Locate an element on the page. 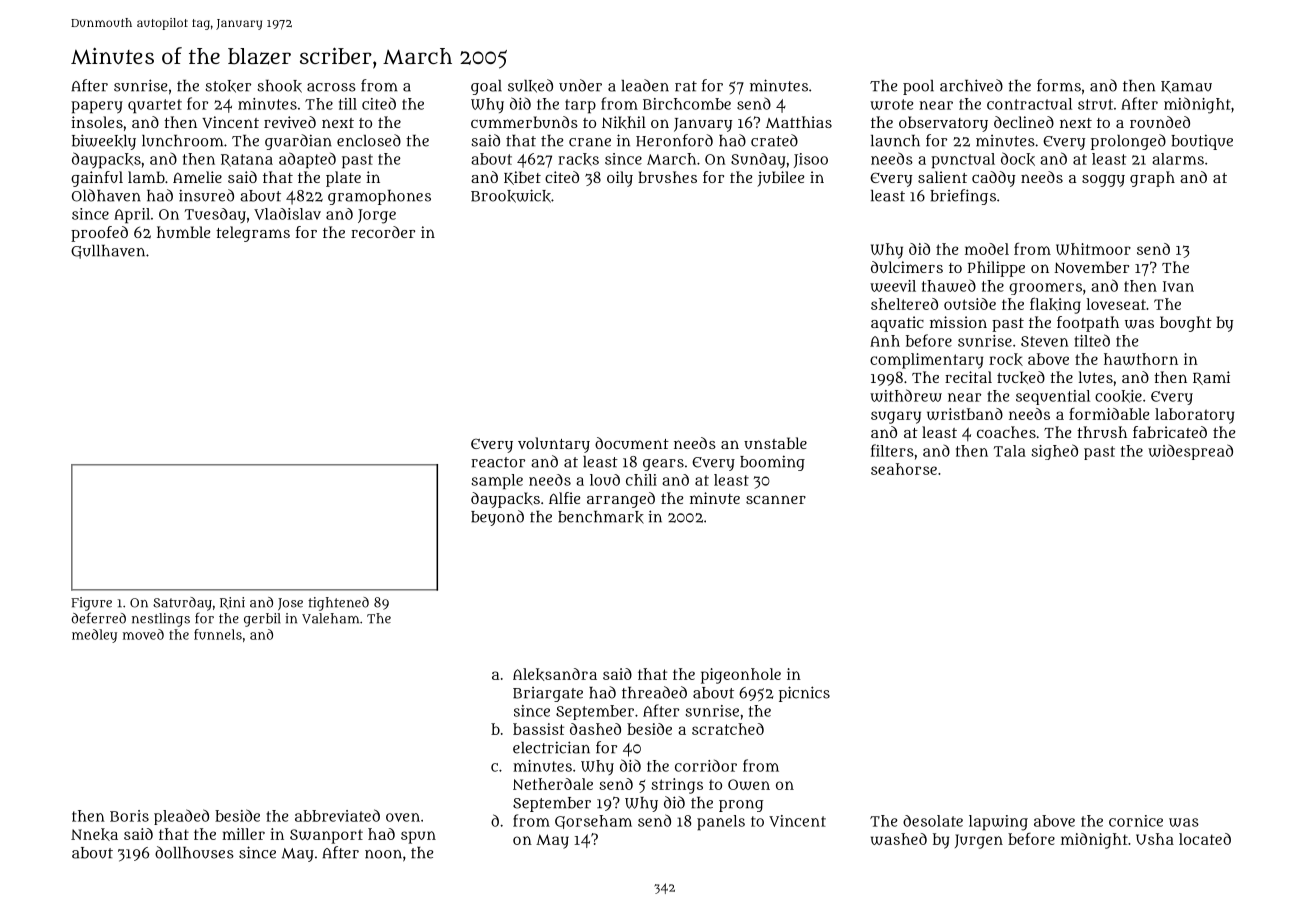 This page has height=924, width=1308. moved is located at coordinates (143, 634).
